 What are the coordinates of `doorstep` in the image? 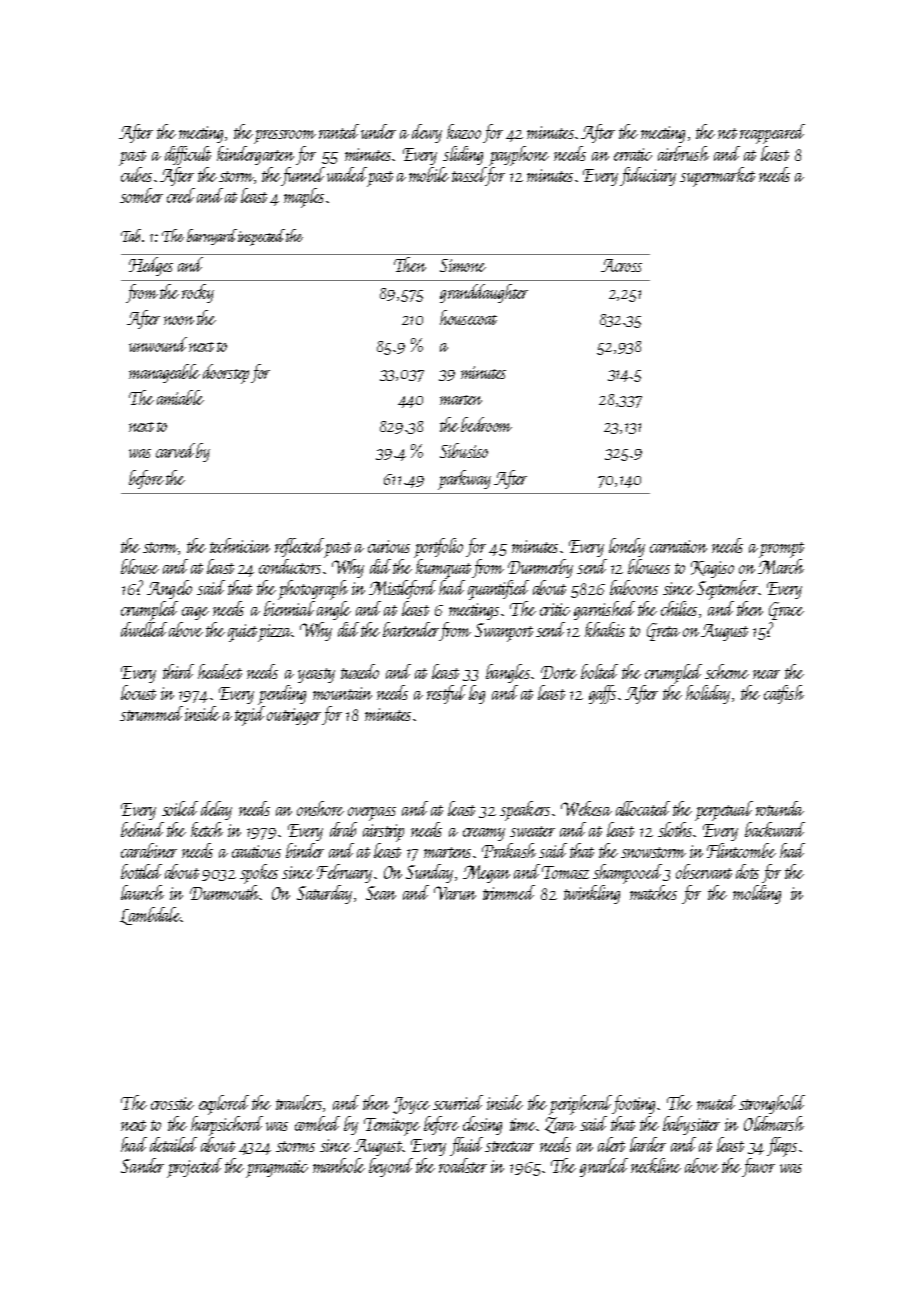 It's located at (226, 374).
